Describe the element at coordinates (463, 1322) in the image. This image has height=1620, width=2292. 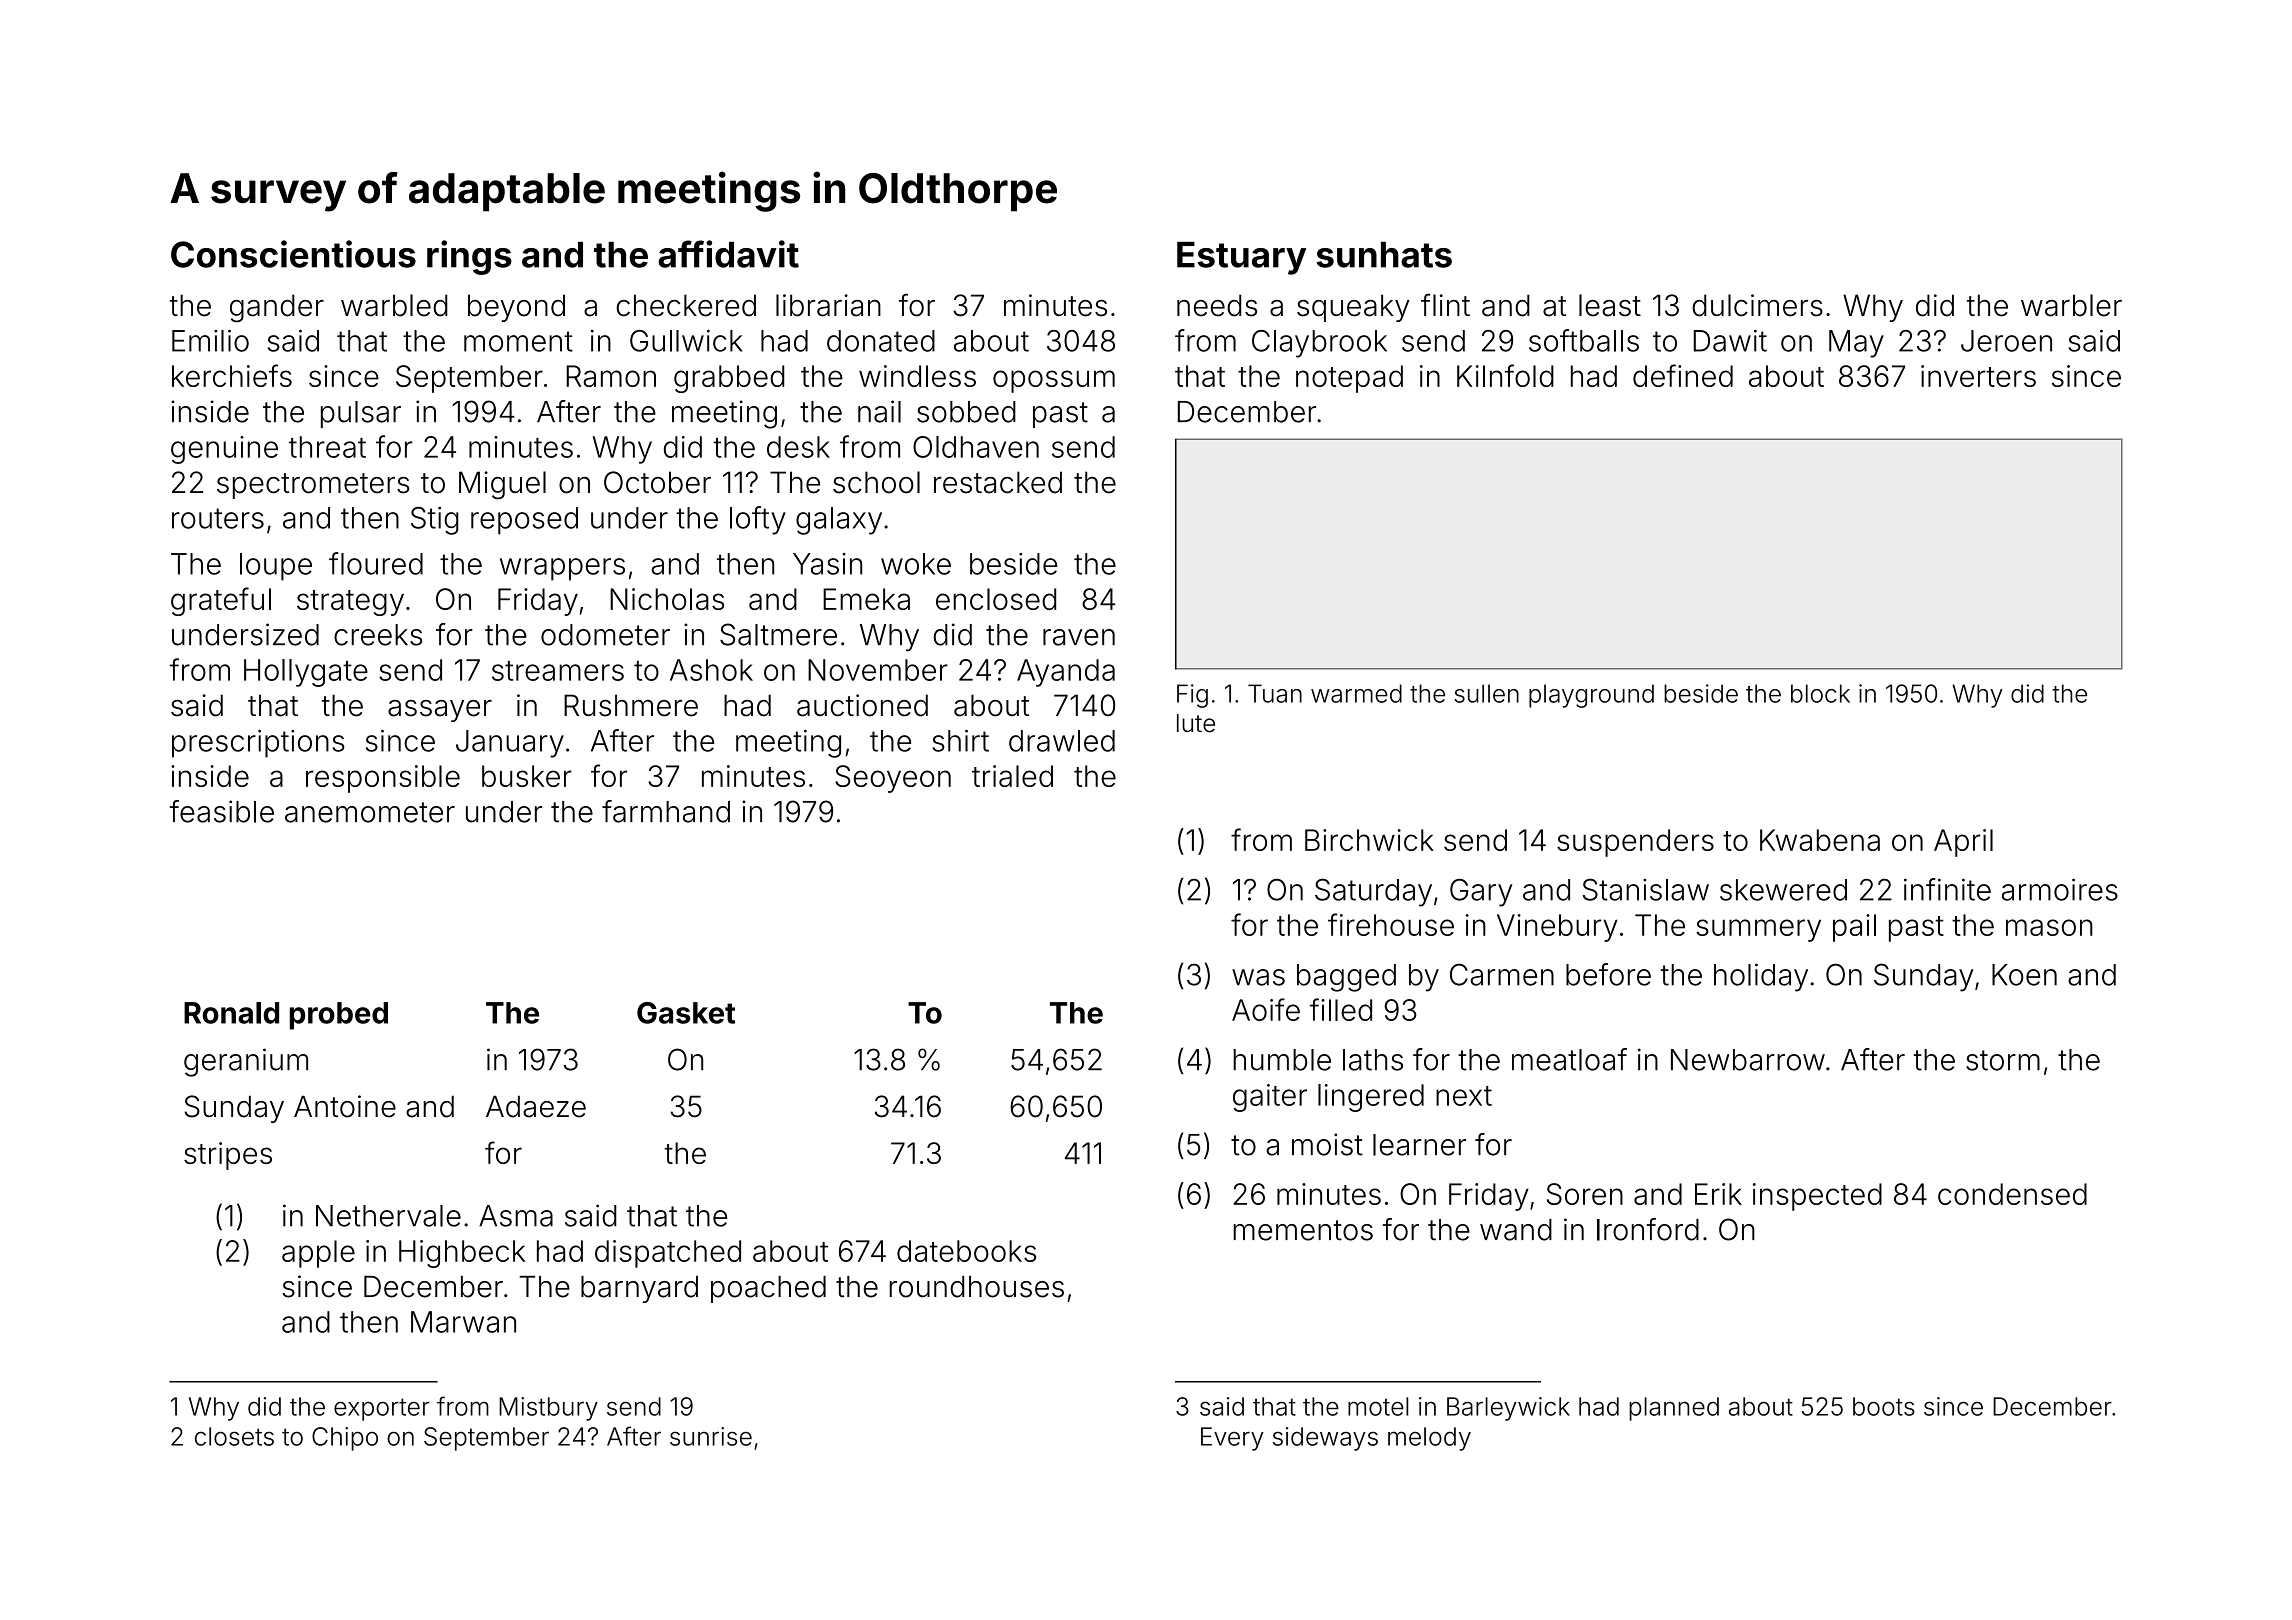
I see `Marwan` at that location.
